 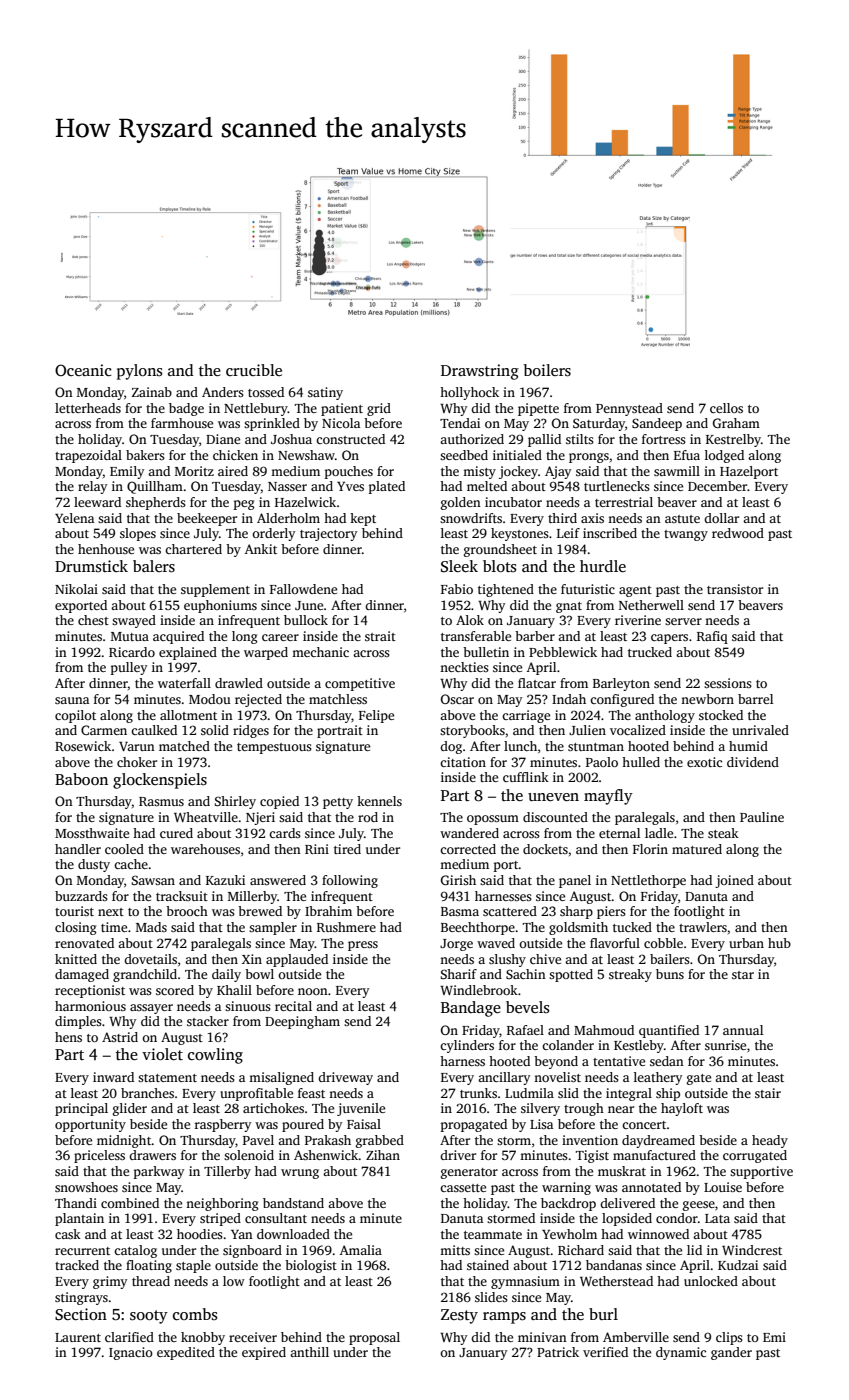 What do you see at coordinates (621, 684) in the screenshot?
I see `Barleyton` at bounding box center [621, 684].
